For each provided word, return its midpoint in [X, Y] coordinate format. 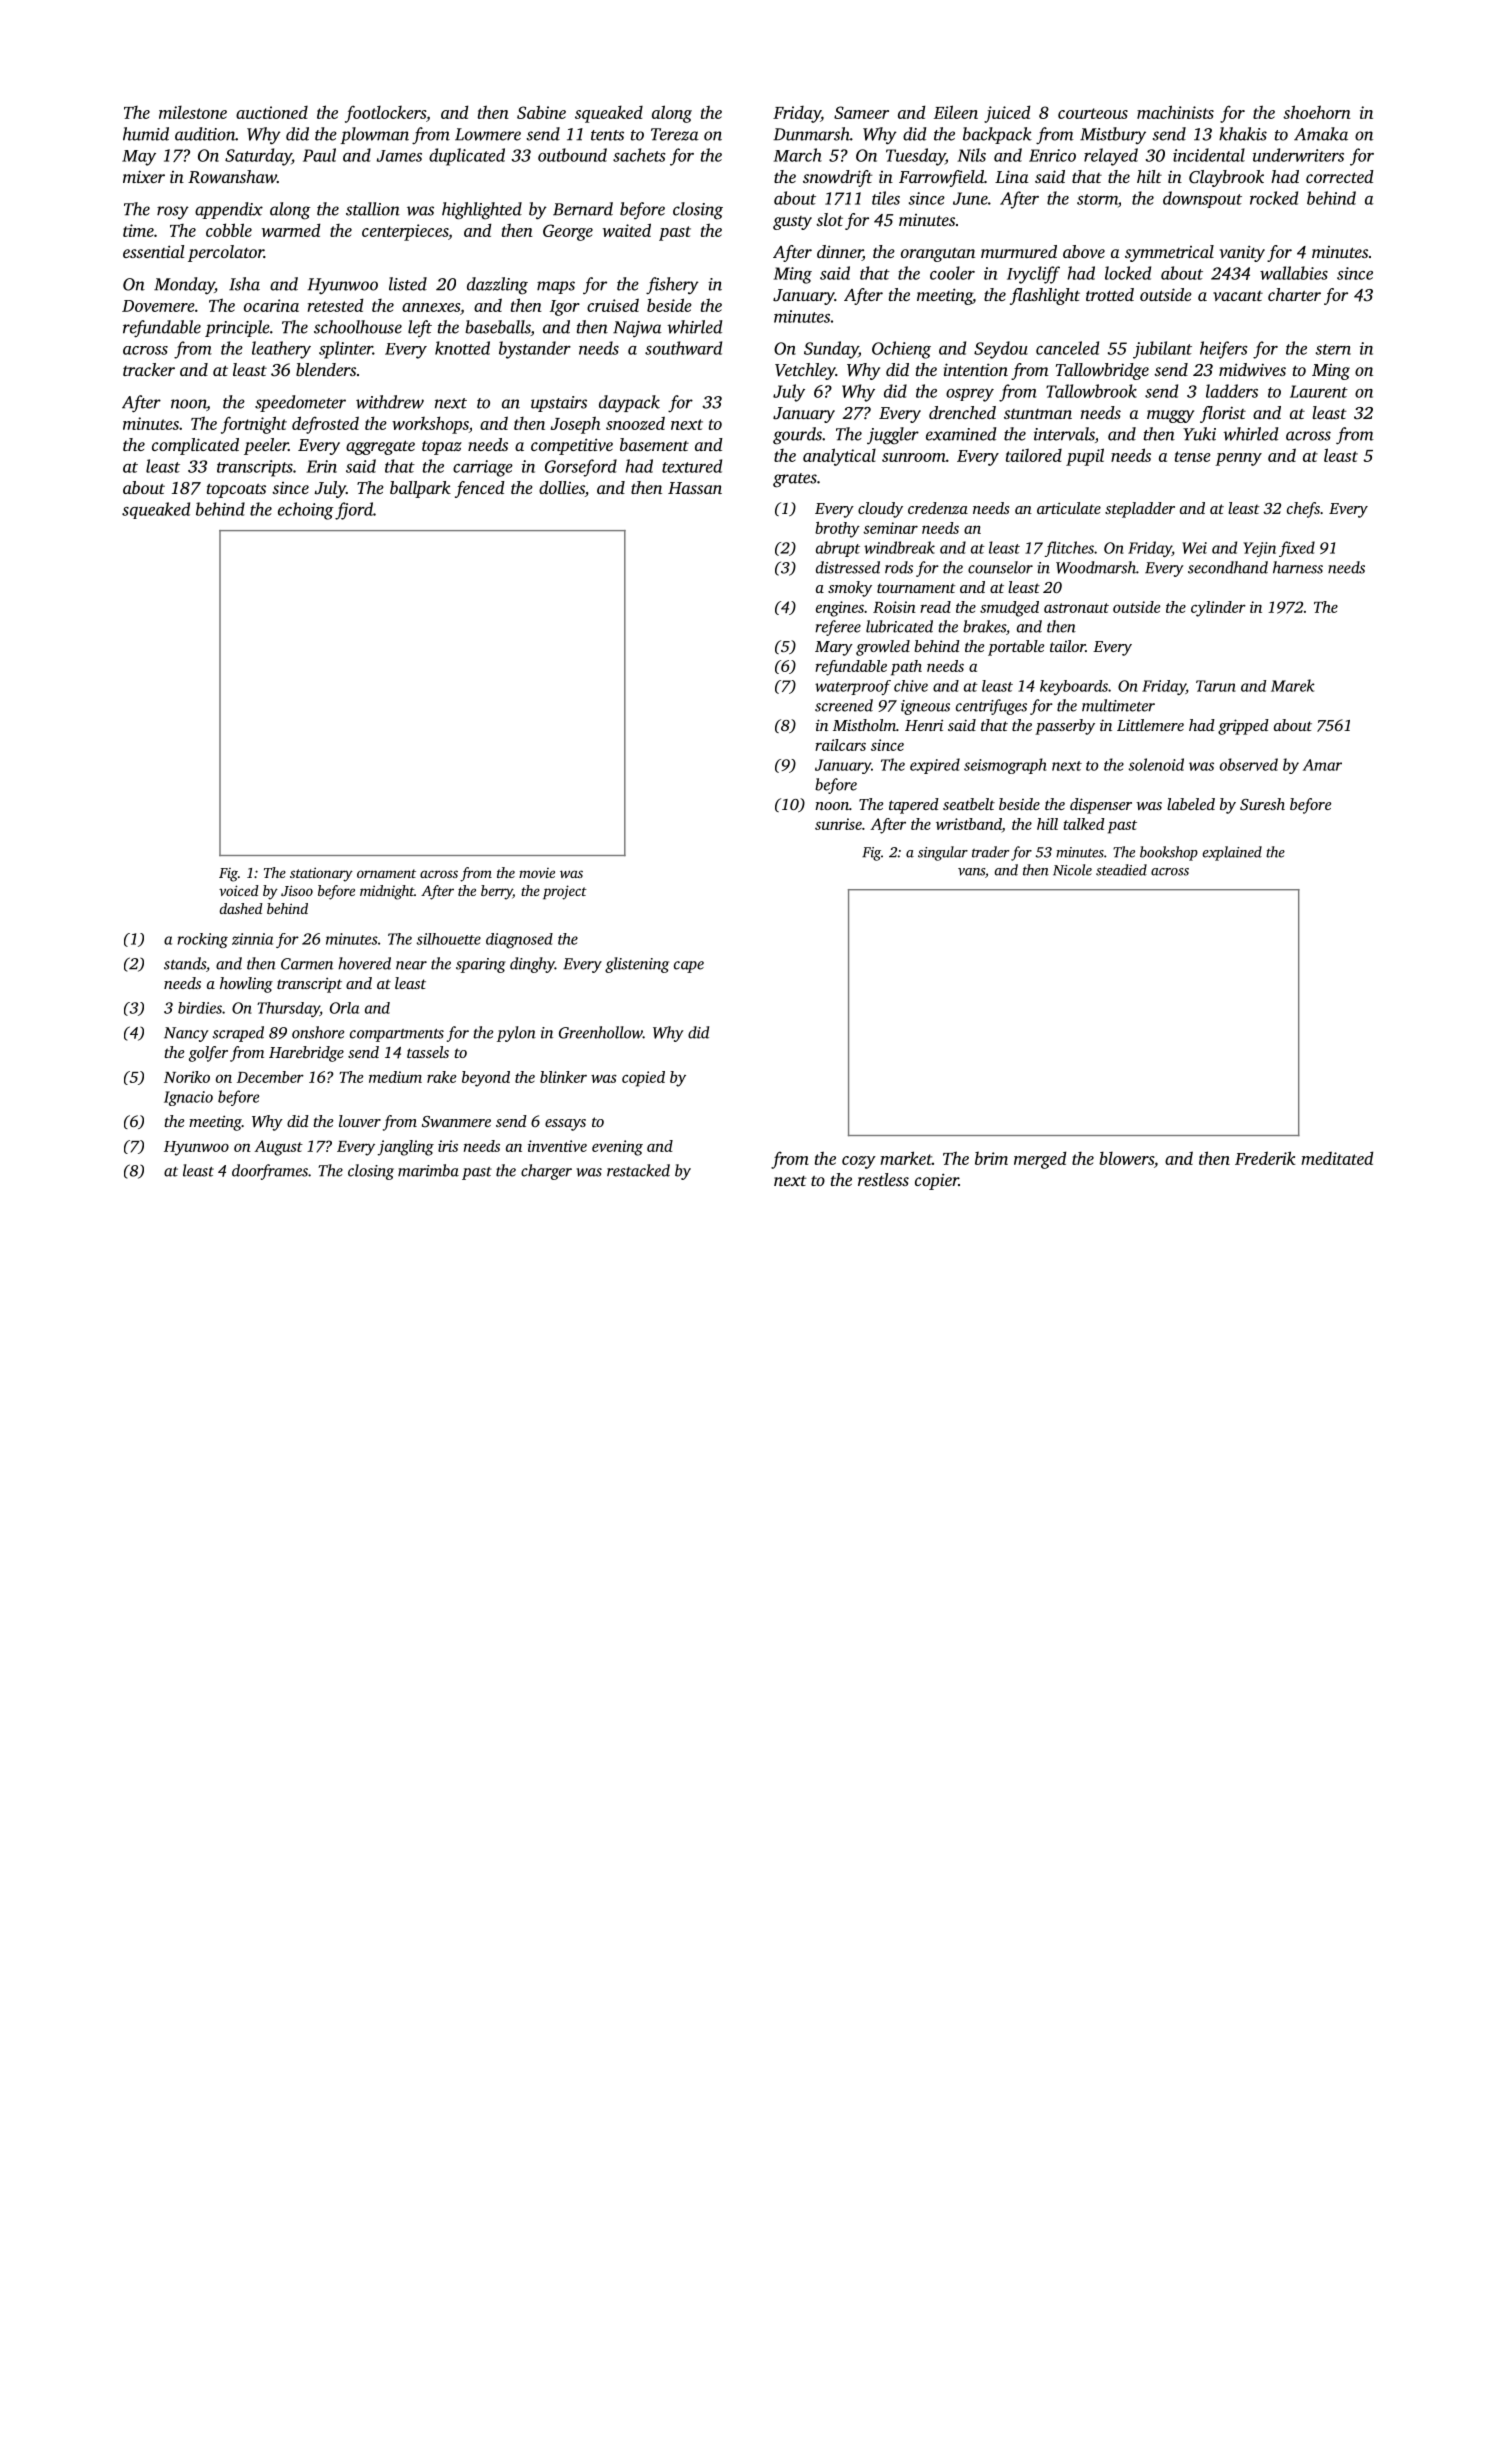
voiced [239, 890]
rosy [173, 213]
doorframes [270, 1172]
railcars [840, 745]
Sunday [831, 350]
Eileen [956, 112]
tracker [149, 369]
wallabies [1294, 273]
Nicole [1072, 870]
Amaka [1321, 134]
